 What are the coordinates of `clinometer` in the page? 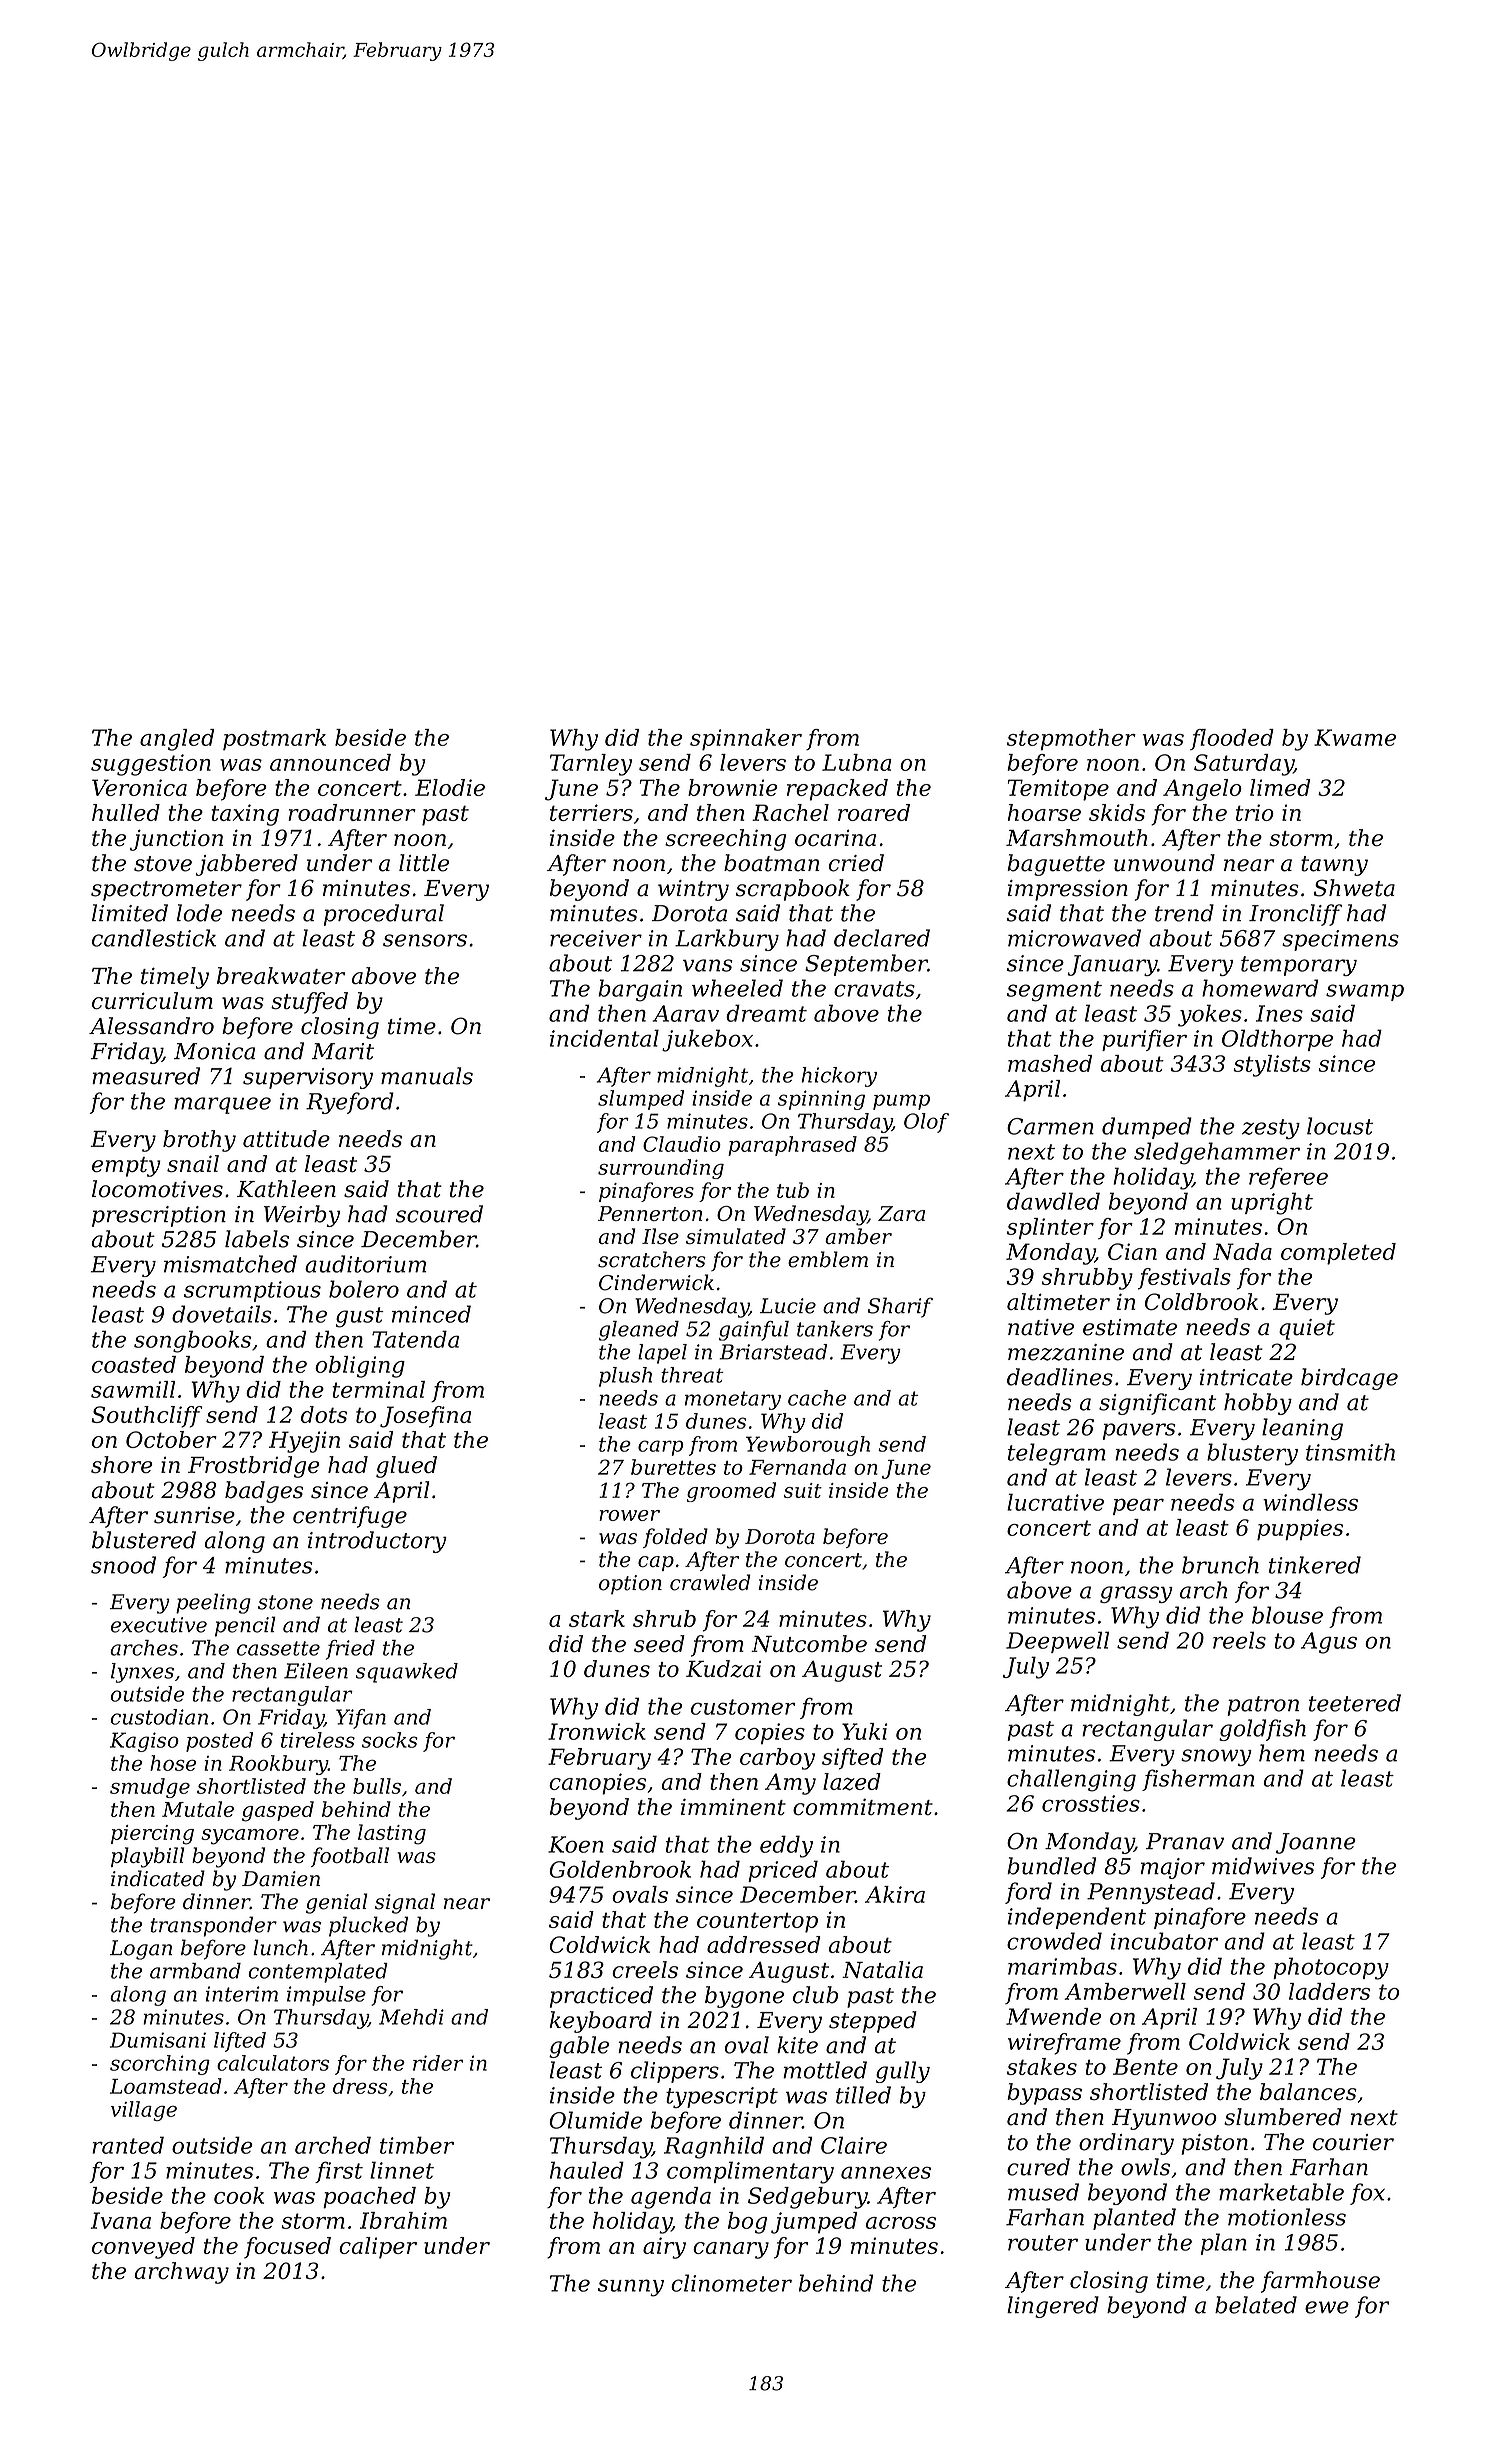 It's located at (731, 2283).
